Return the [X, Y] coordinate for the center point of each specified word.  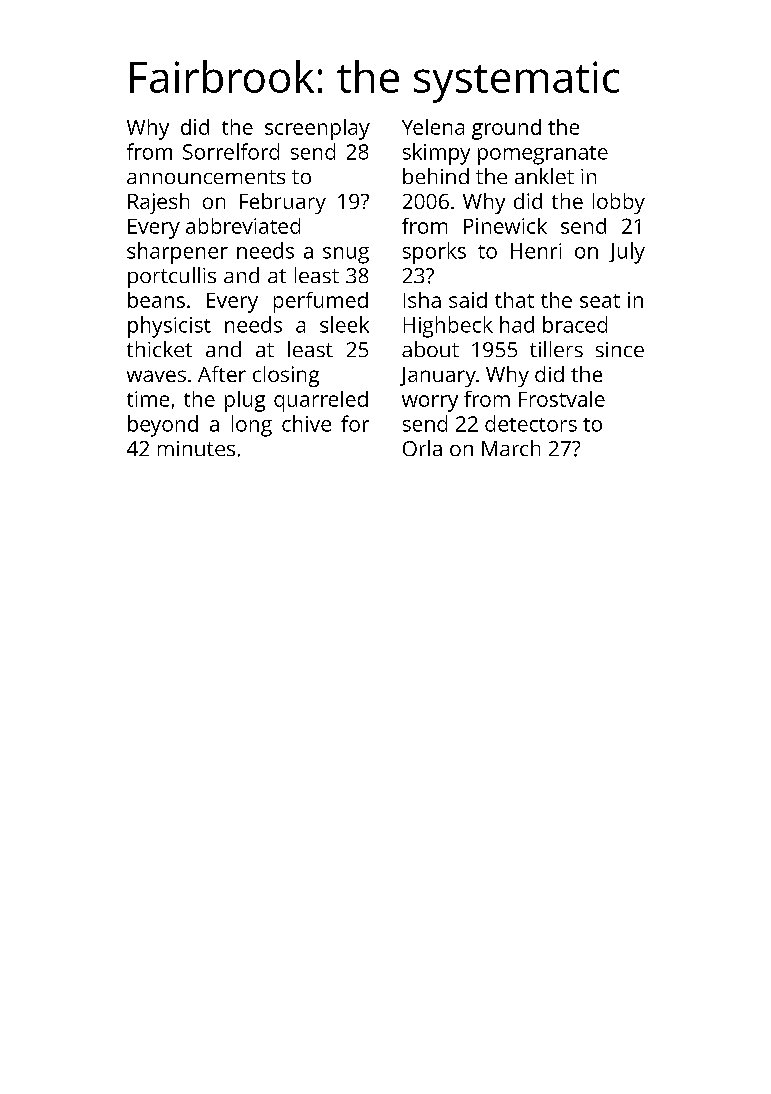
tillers [556, 349]
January [438, 377]
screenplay [317, 129]
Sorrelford [231, 151]
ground [506, 129]
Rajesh [158, 203]
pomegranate [543, 155]
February [283, 203]
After [222, 374]
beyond [163, 426]
